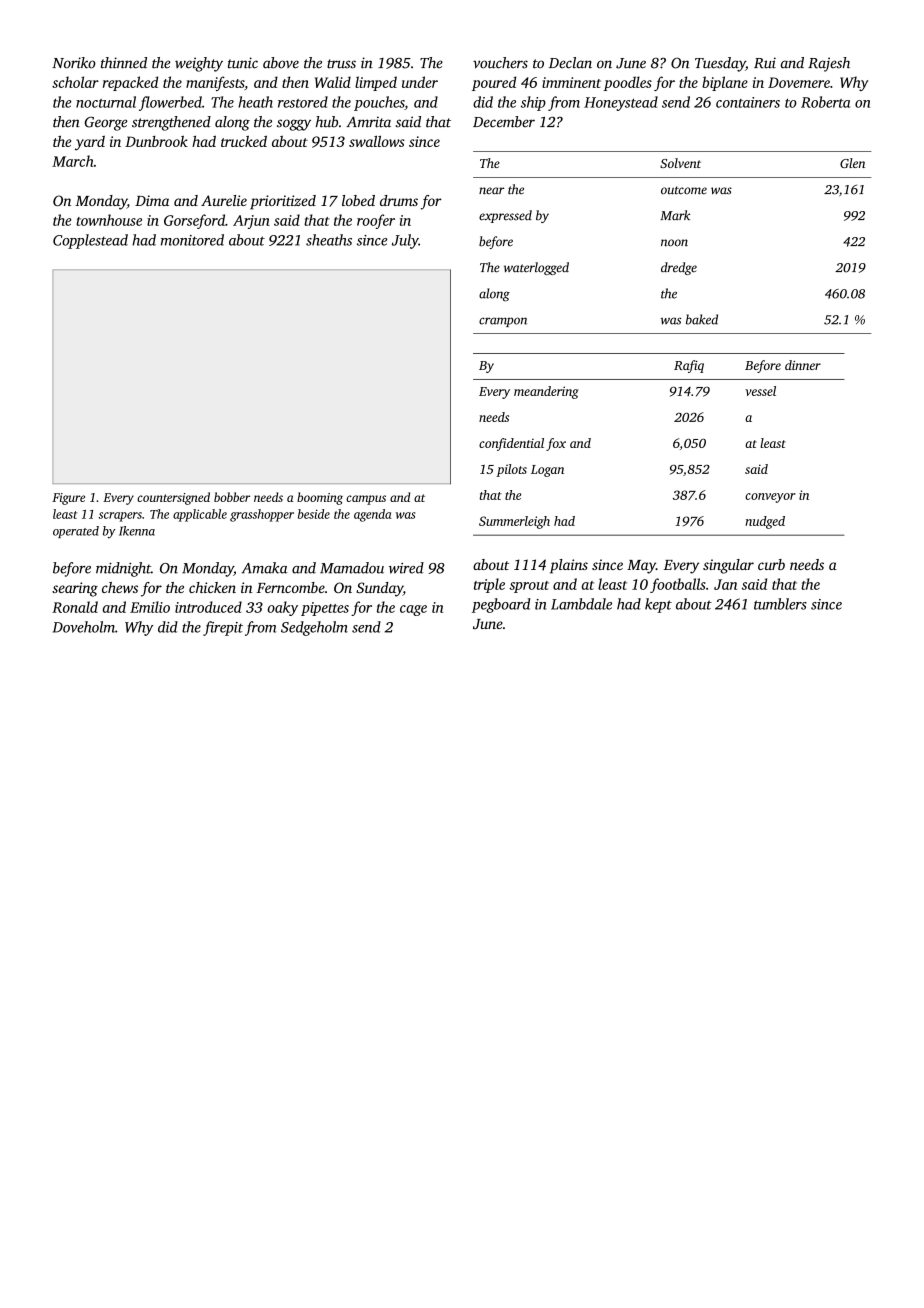 The image size is (924, 1308). I want to click on Doveholm, so click(84, 627).
